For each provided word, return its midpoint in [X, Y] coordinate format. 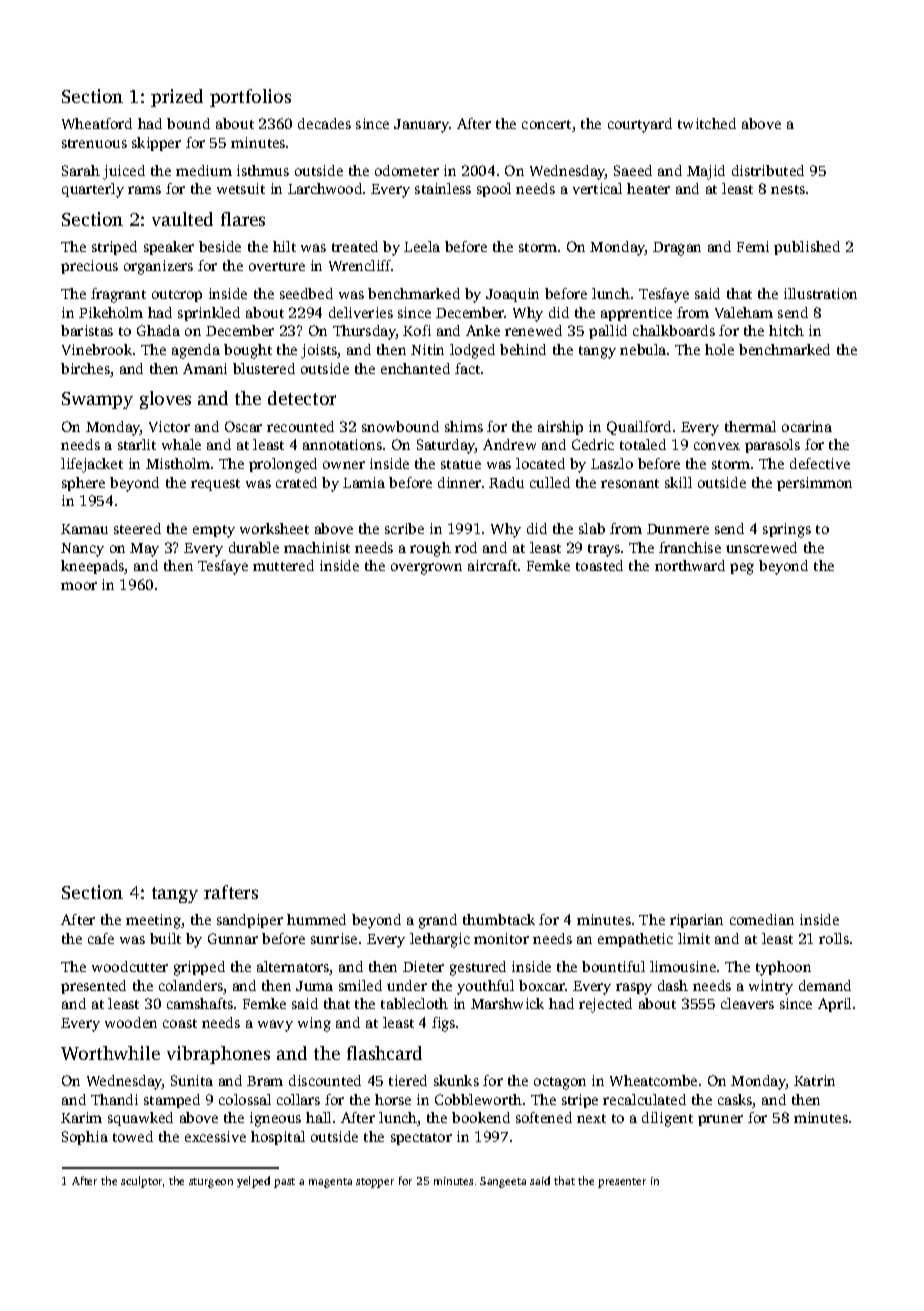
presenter [622, 1183]
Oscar [243, 426]
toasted [599, 565]
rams [144, 190]
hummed [316, 919]
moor [79, 586]
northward [690, 565]
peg [742, 569]
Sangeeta [503, 1182]
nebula [643, 349]
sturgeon [211, 1183]
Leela [422, 246]
